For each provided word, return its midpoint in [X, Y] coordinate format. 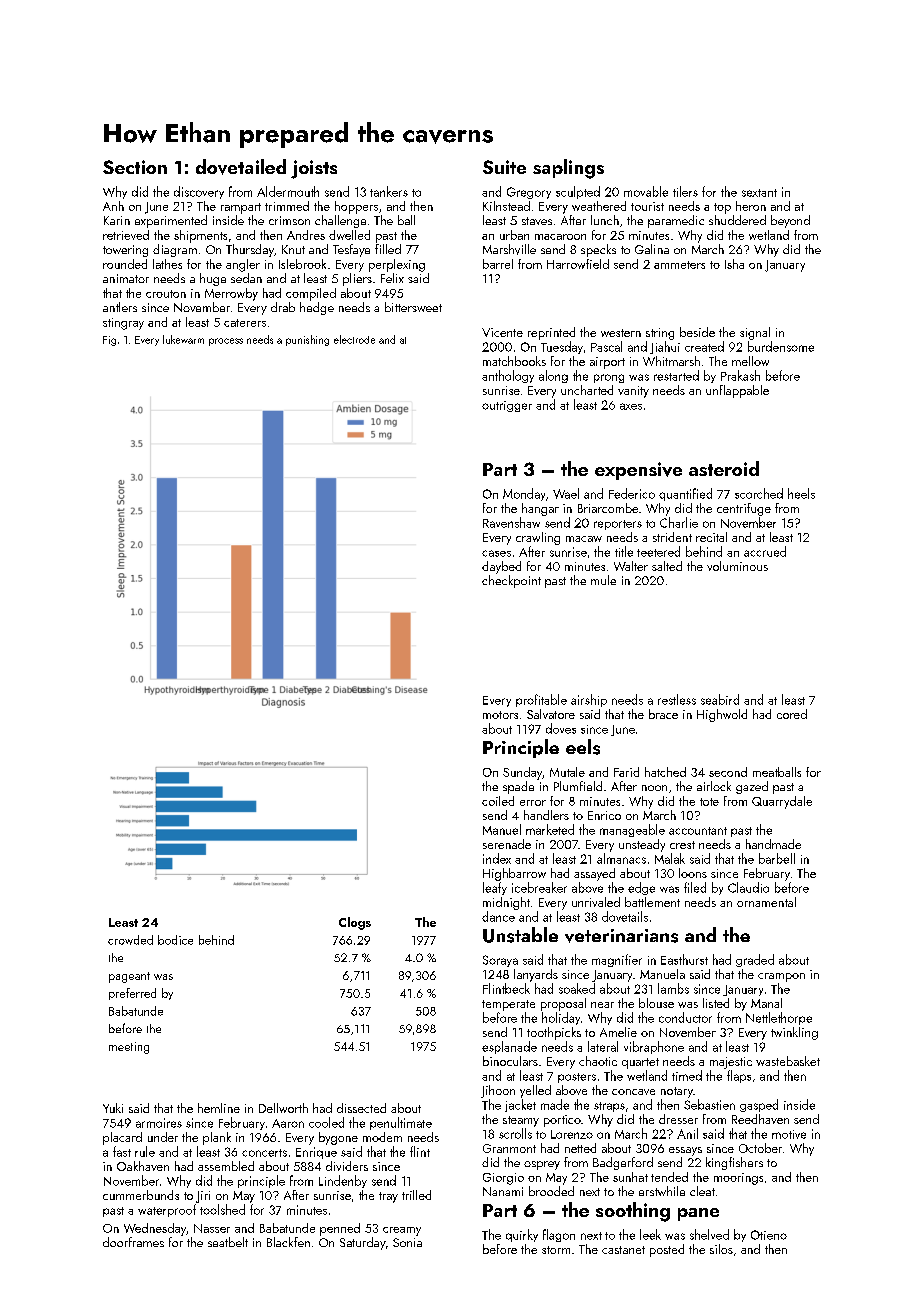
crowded [130, 940]
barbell [777, 858]
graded [755, 960]
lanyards [536, 975]
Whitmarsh [671, 361]
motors [500, 715]
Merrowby [231, 294]
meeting [129, 1048]
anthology [508, 376]
